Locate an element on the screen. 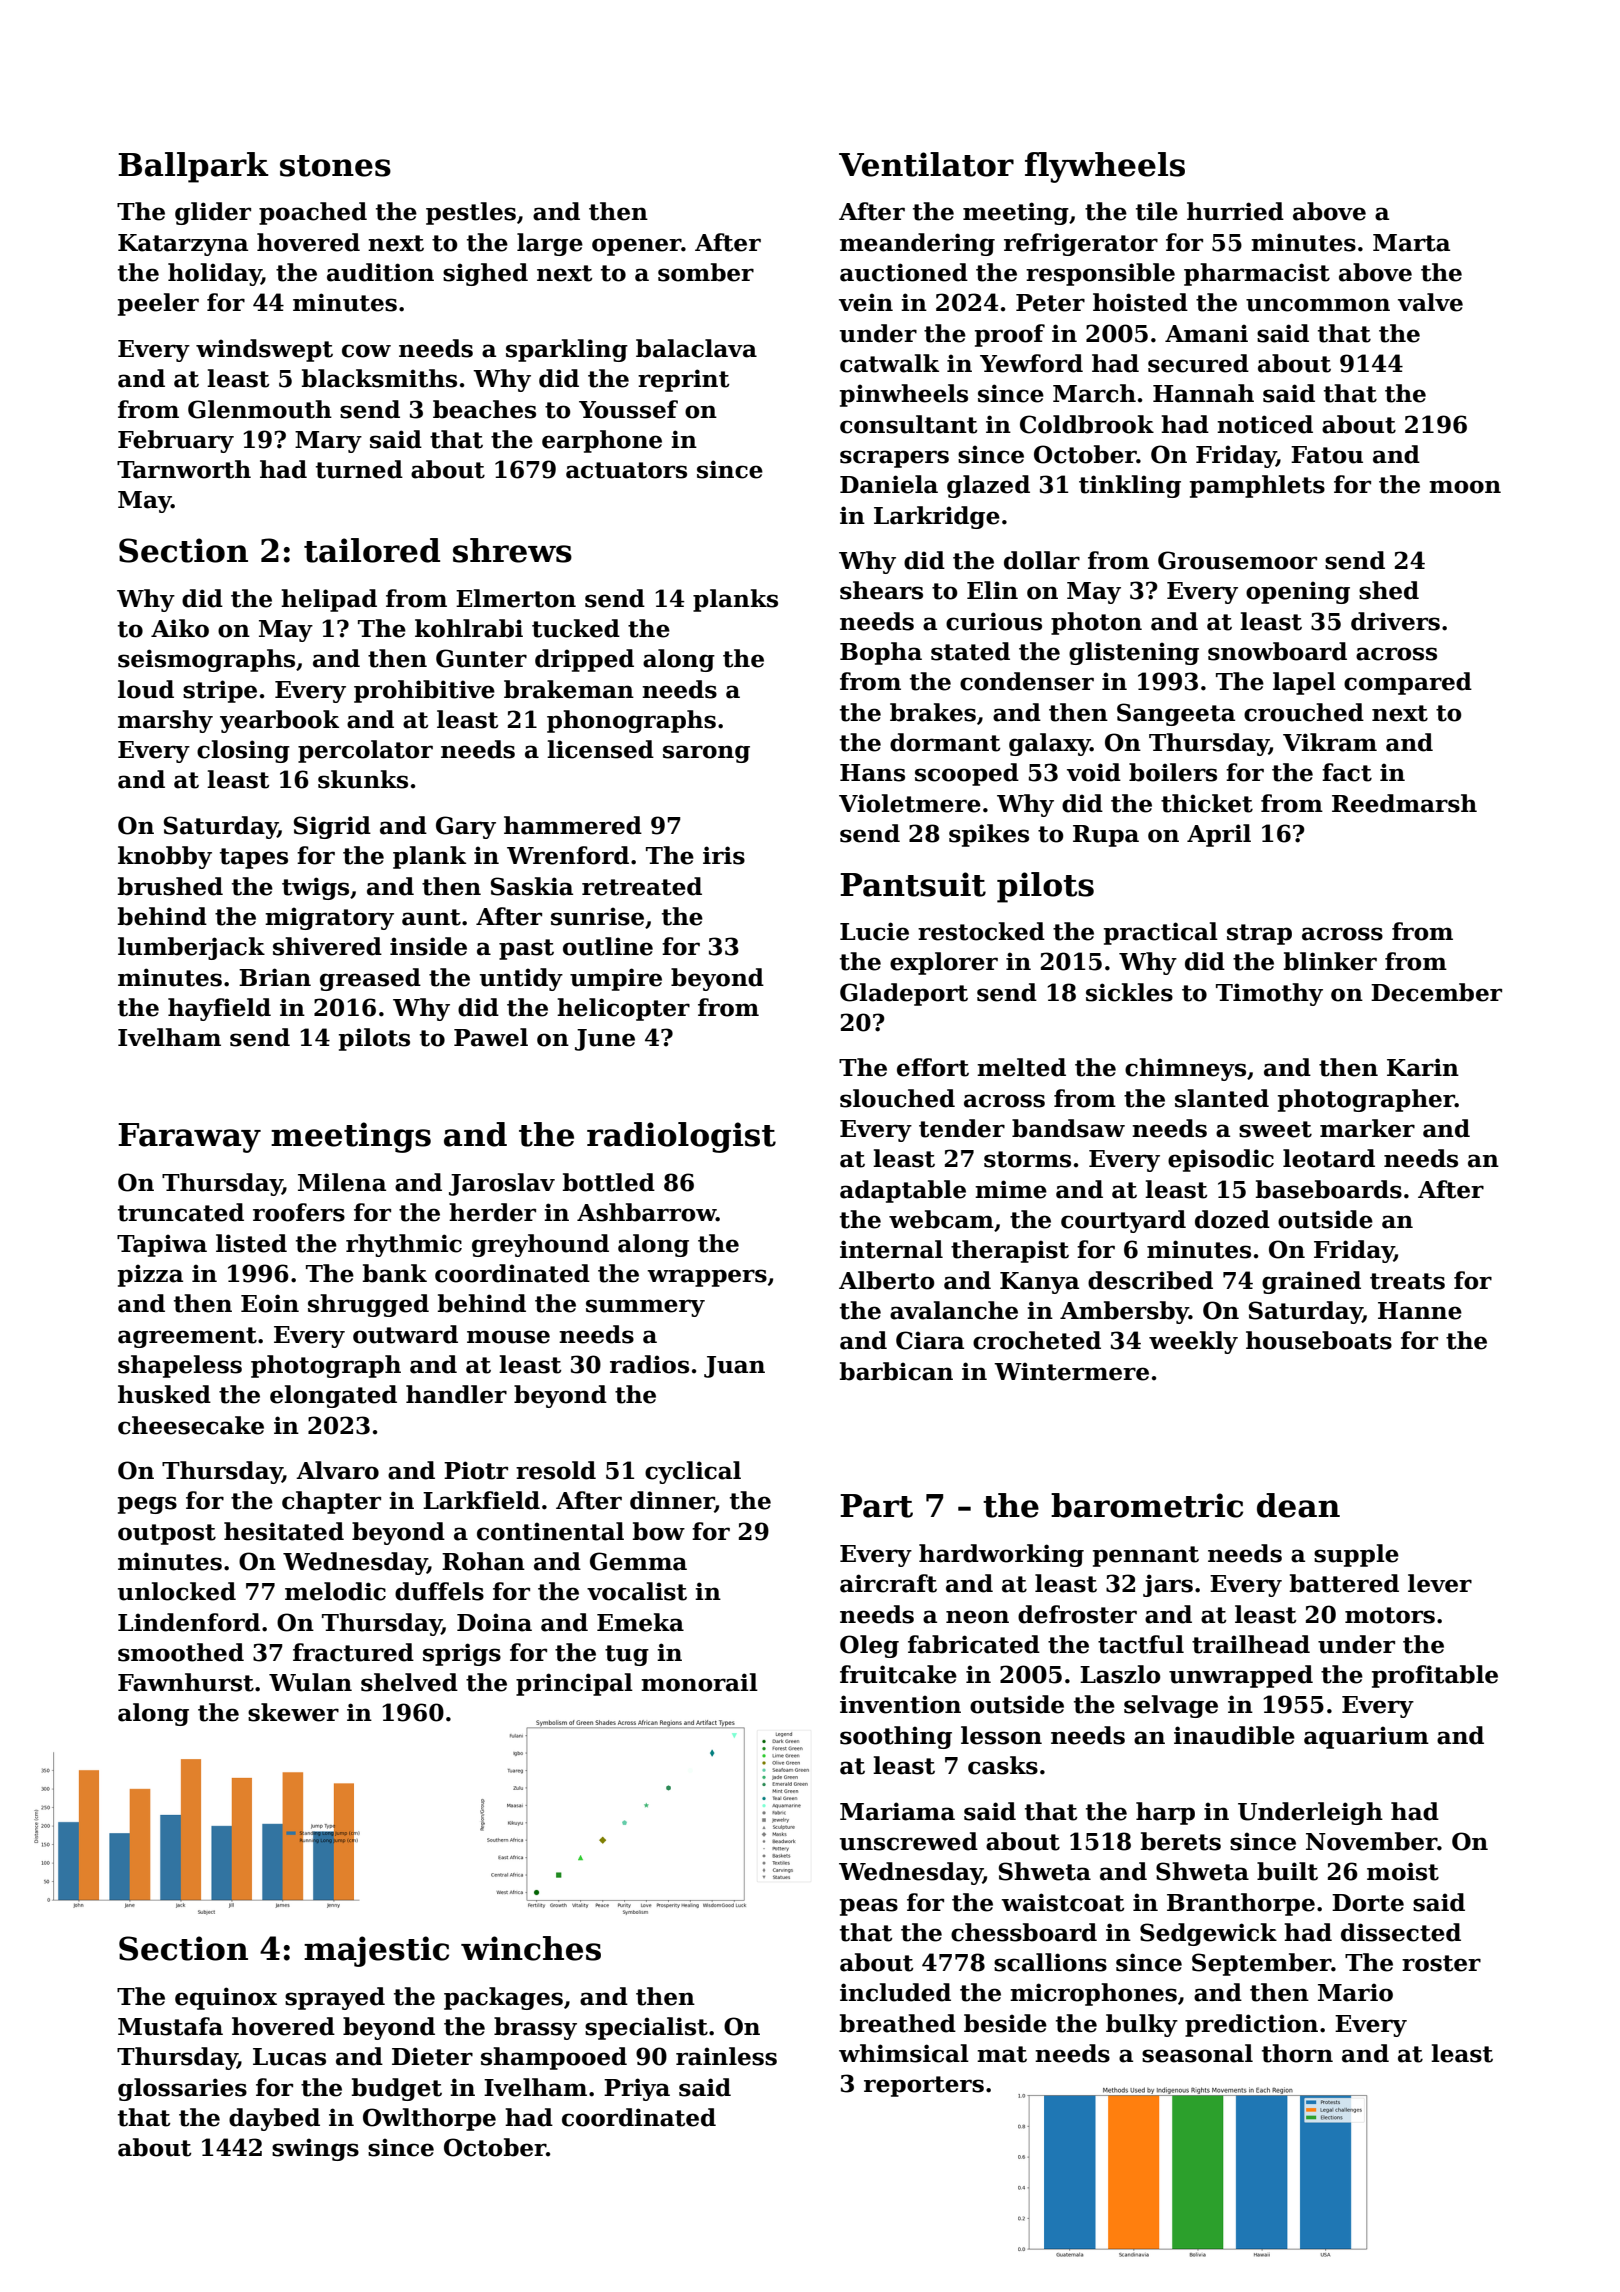 This screenshot has height=2292, width=1620. yearbook is located at coordinates (279, 721).
